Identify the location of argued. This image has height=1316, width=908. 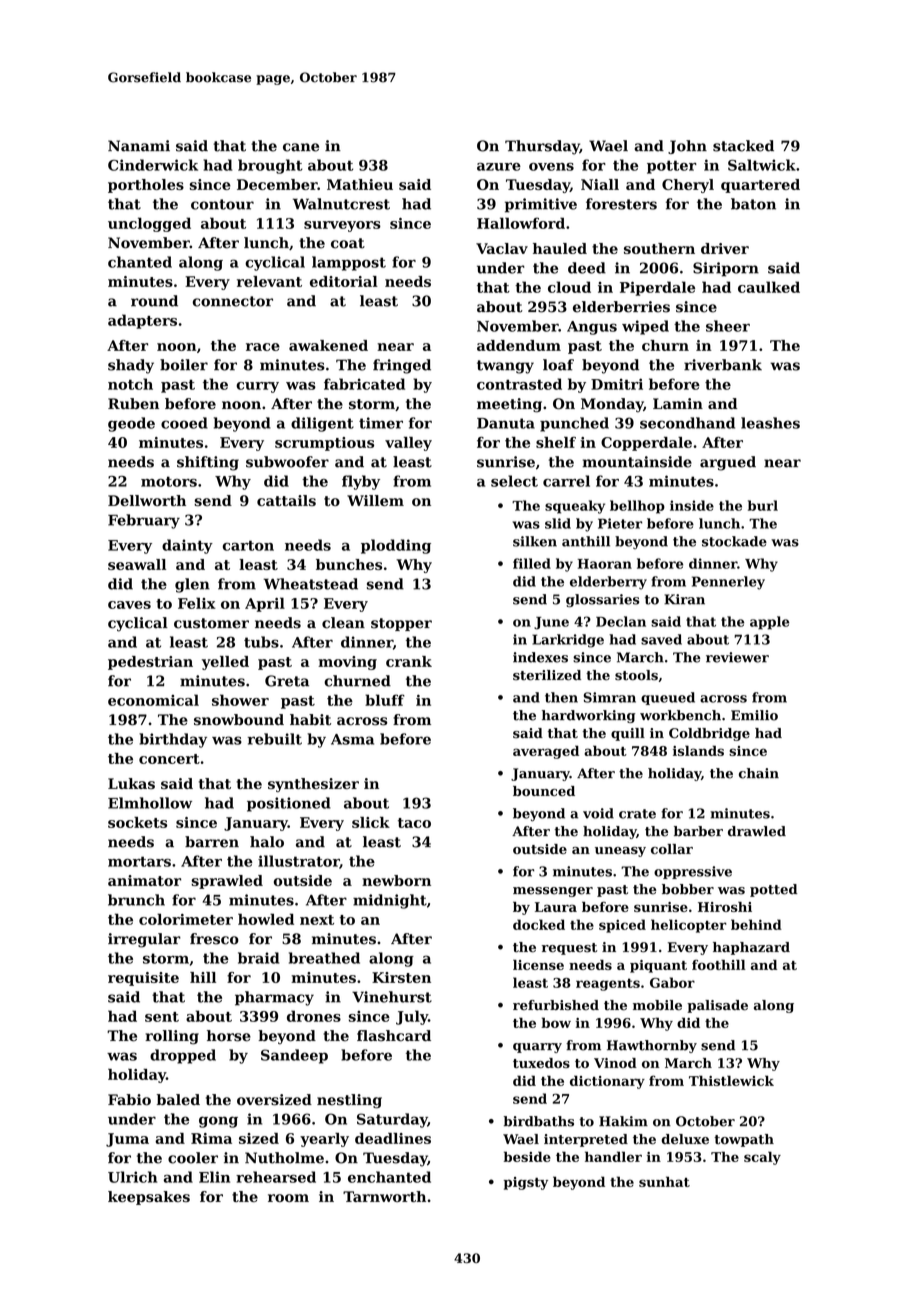
(728, 463).
